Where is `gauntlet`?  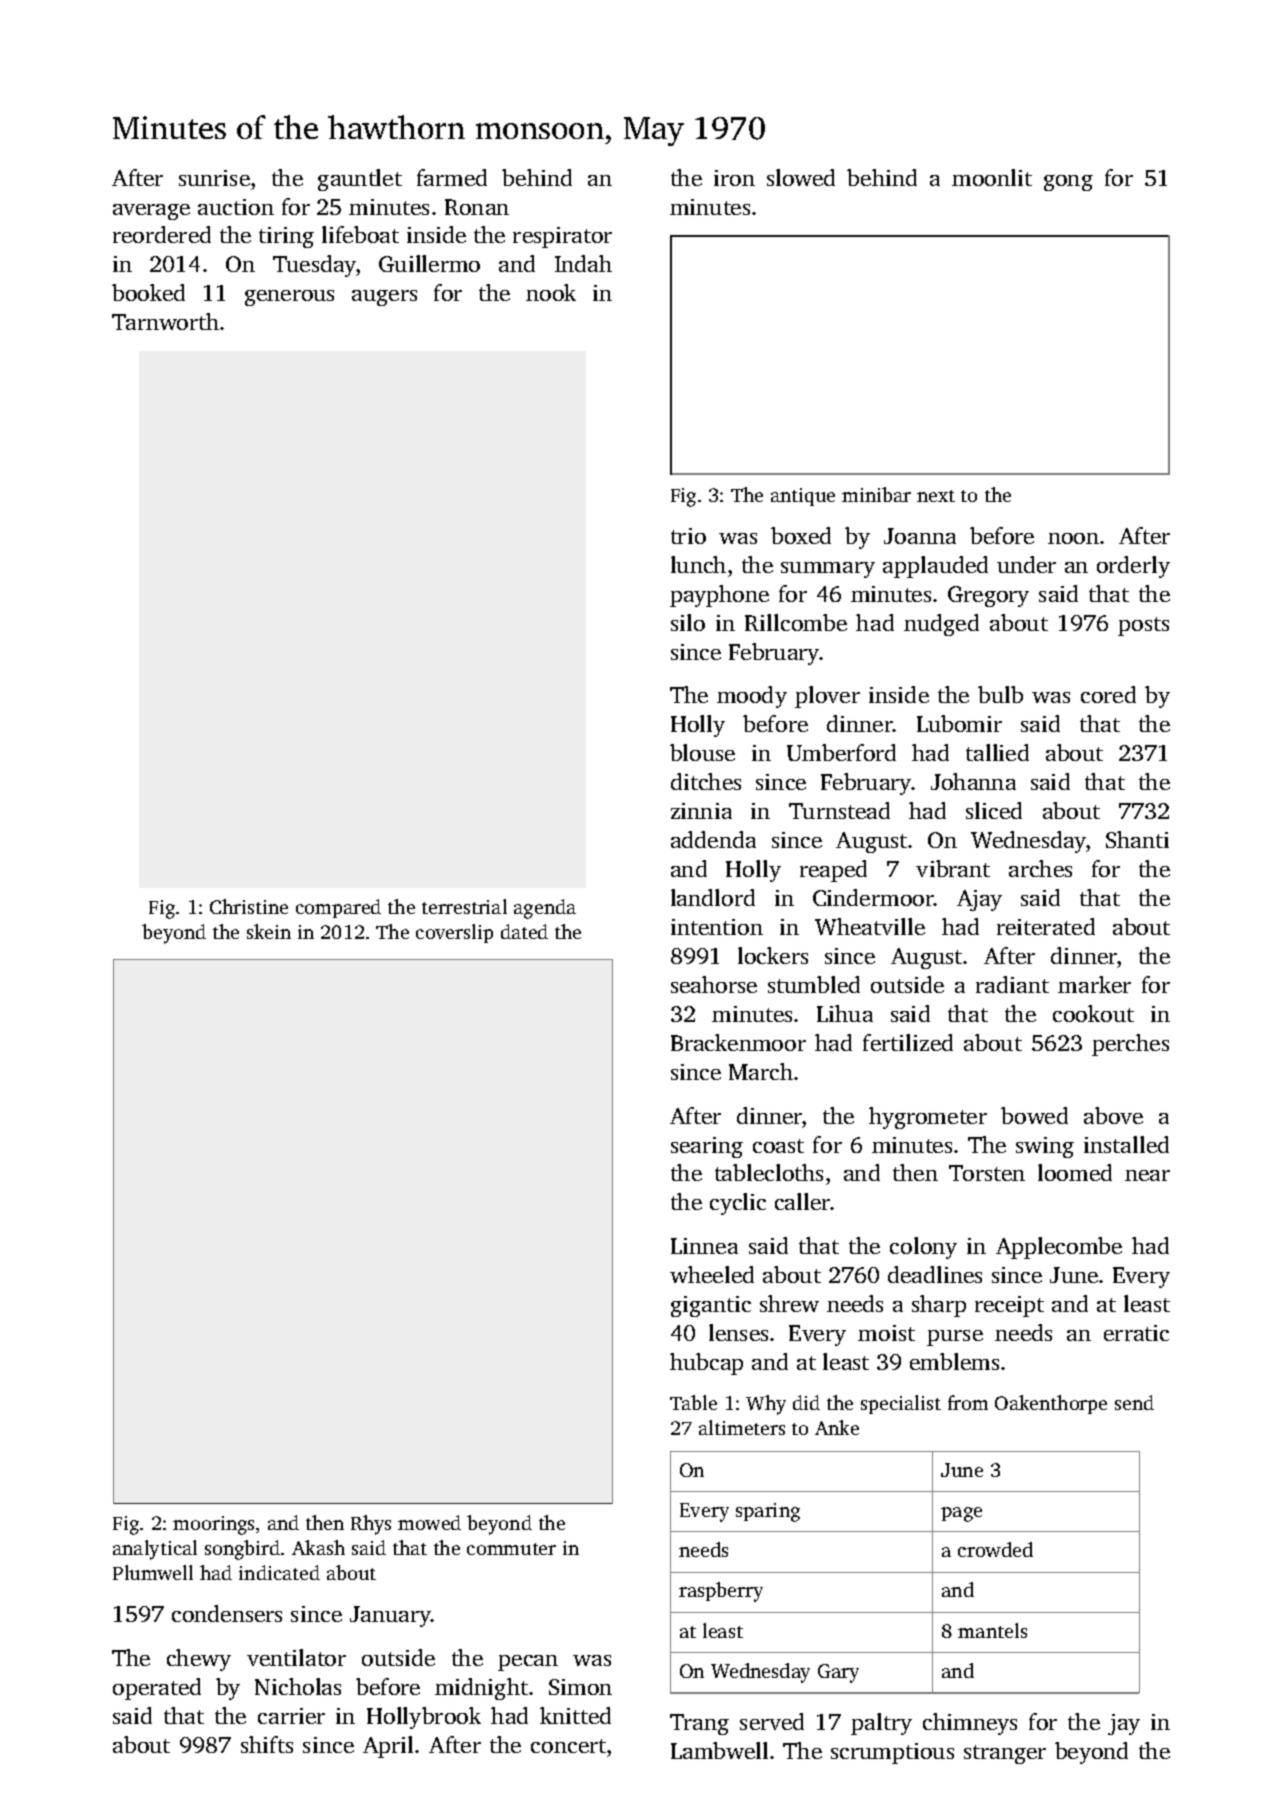 gauntlet is located at coordinates (360, 180).
